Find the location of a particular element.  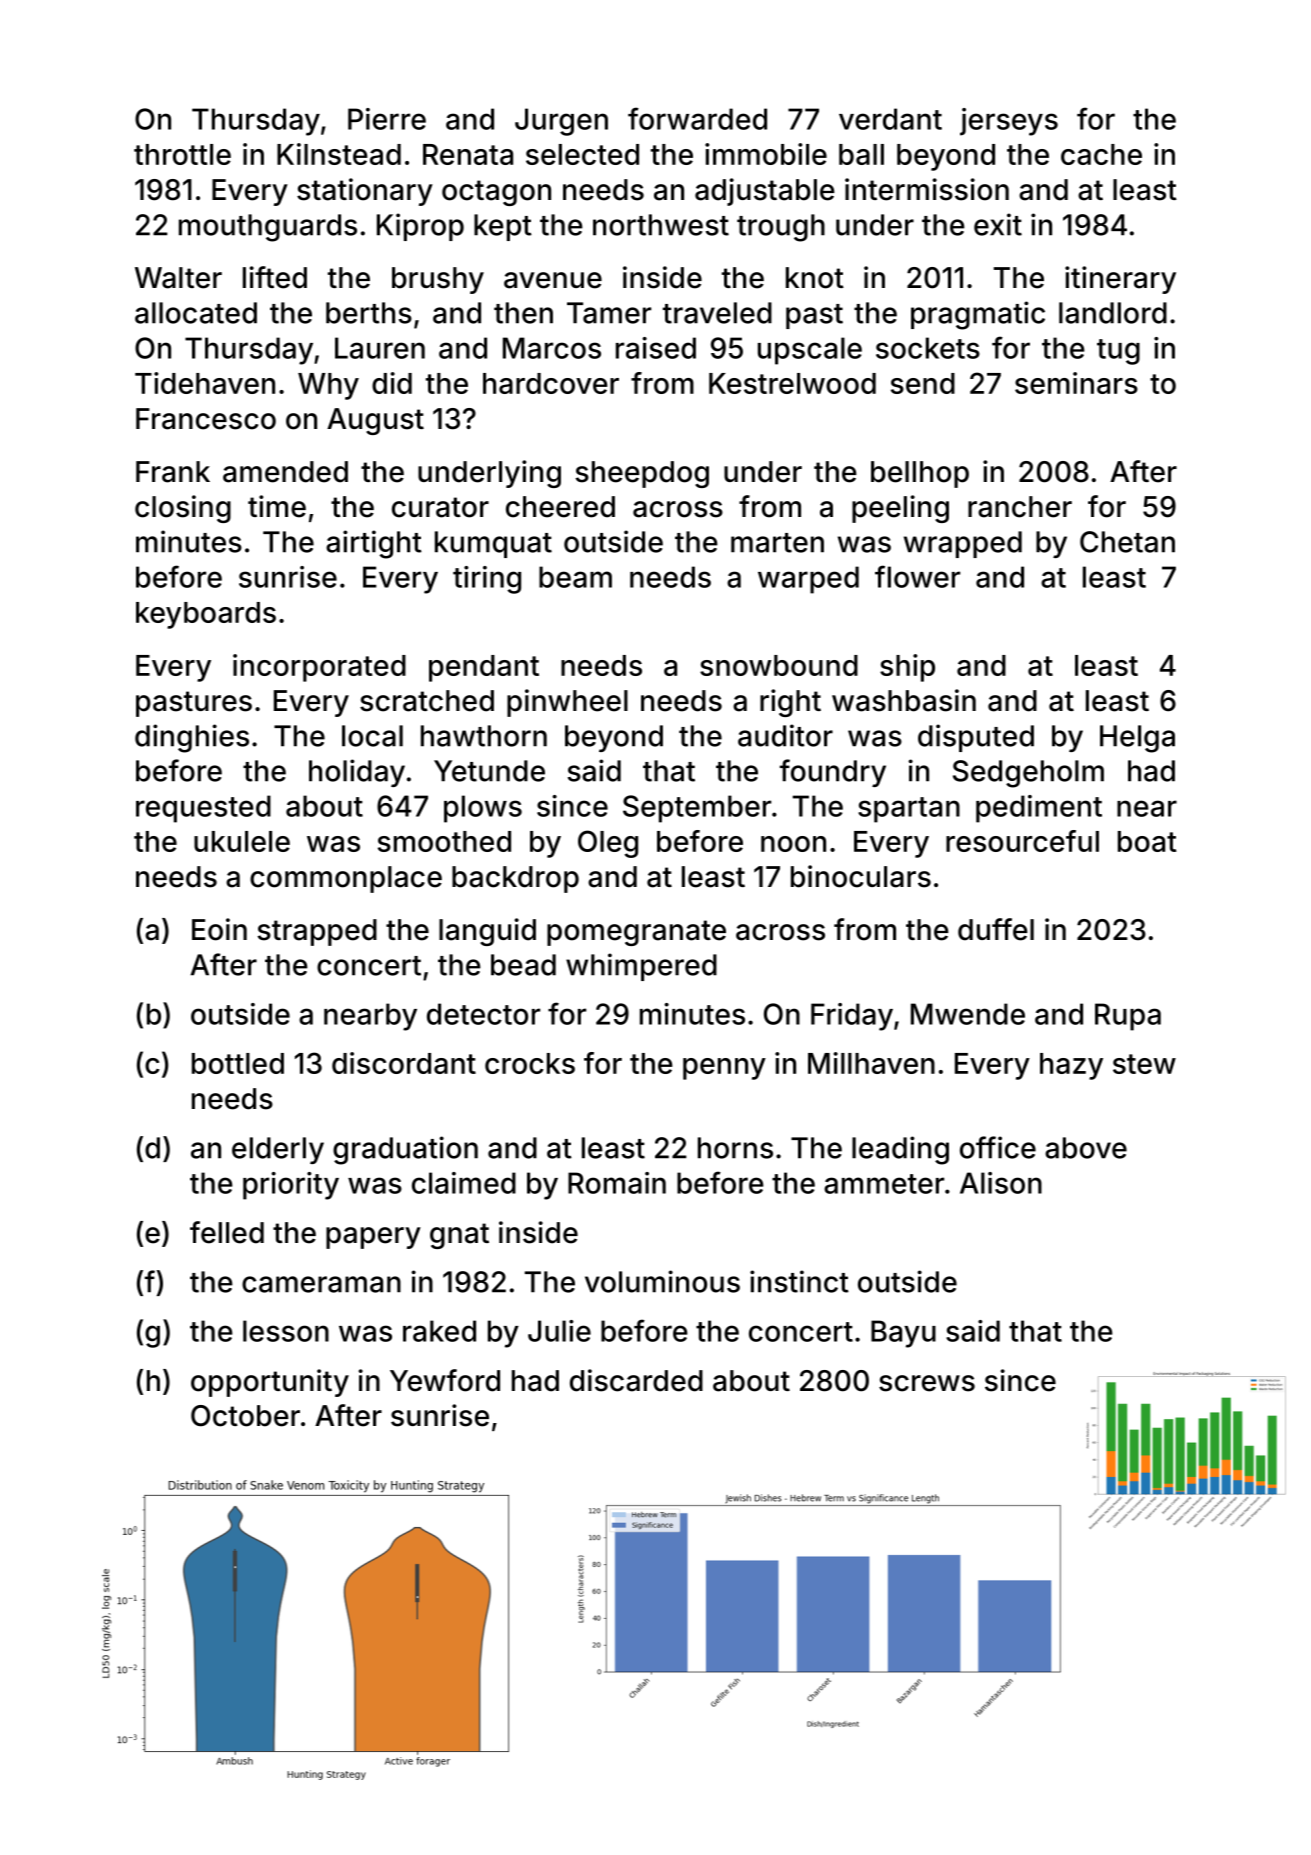

landlord is located at coordinates (1113, 313).
